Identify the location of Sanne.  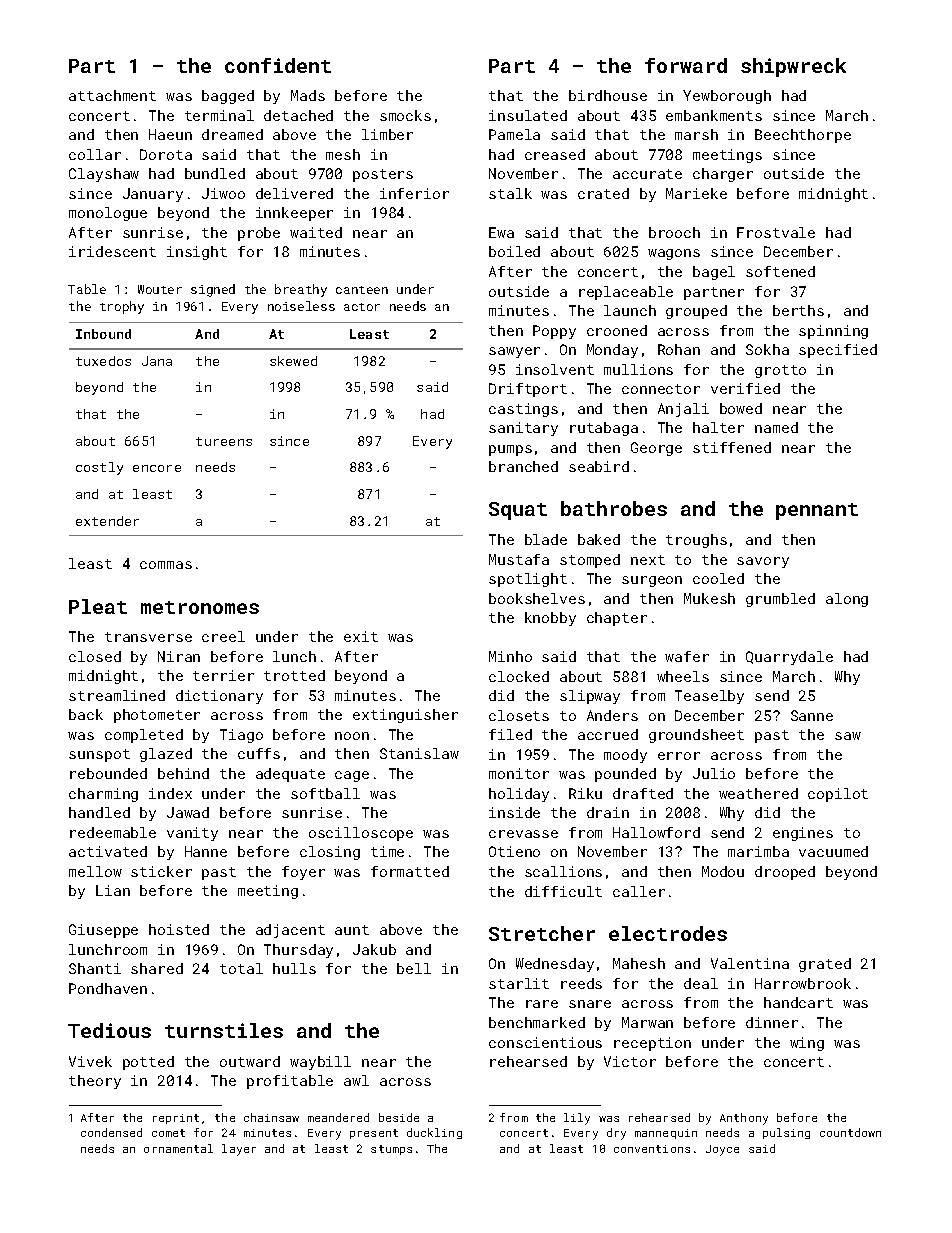
(812, 715).
